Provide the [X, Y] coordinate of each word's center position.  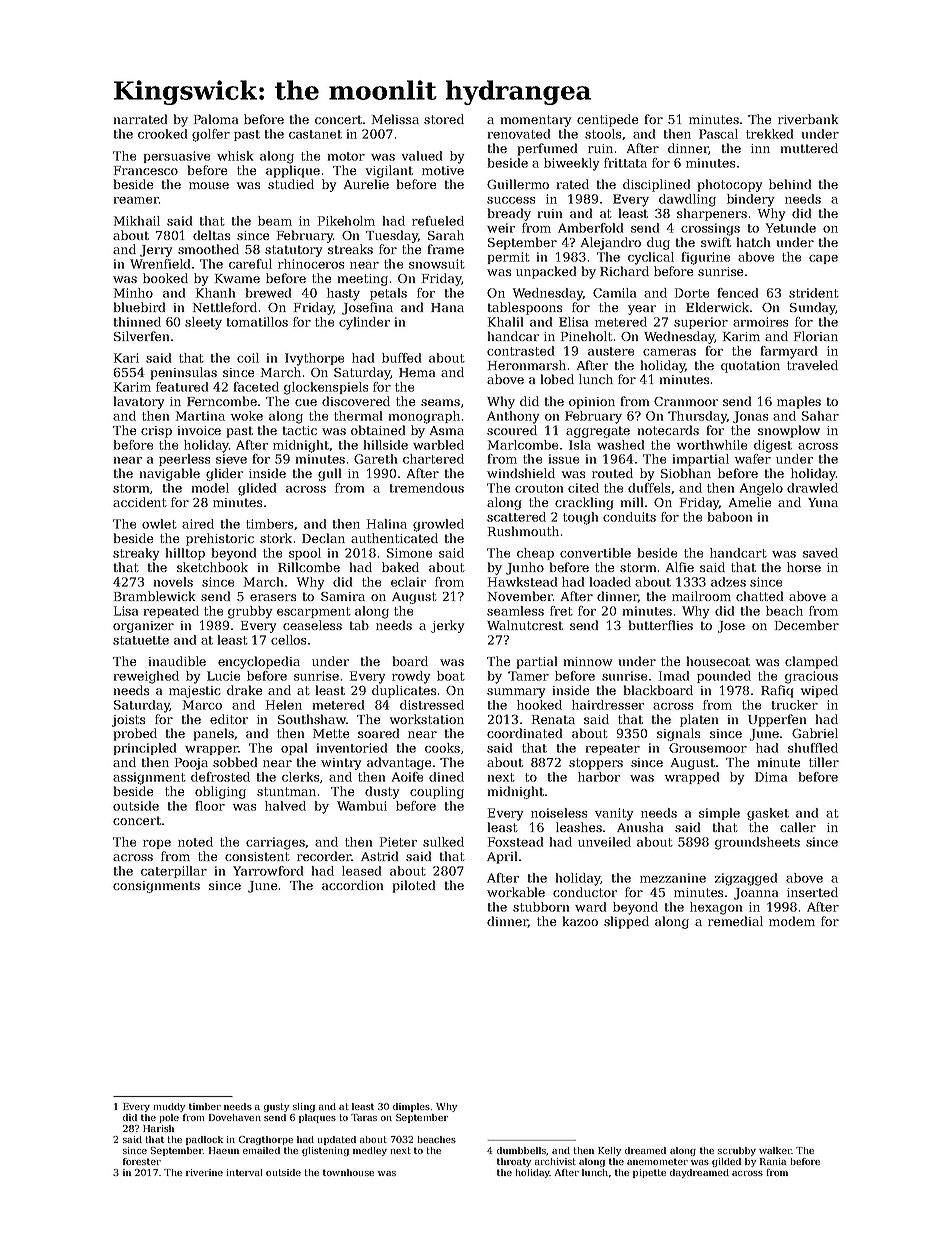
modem [792, 921]
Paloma [216, 119]
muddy [169, 1107]
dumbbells [521, 1150]
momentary [536, 121]
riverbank [808, 119]
